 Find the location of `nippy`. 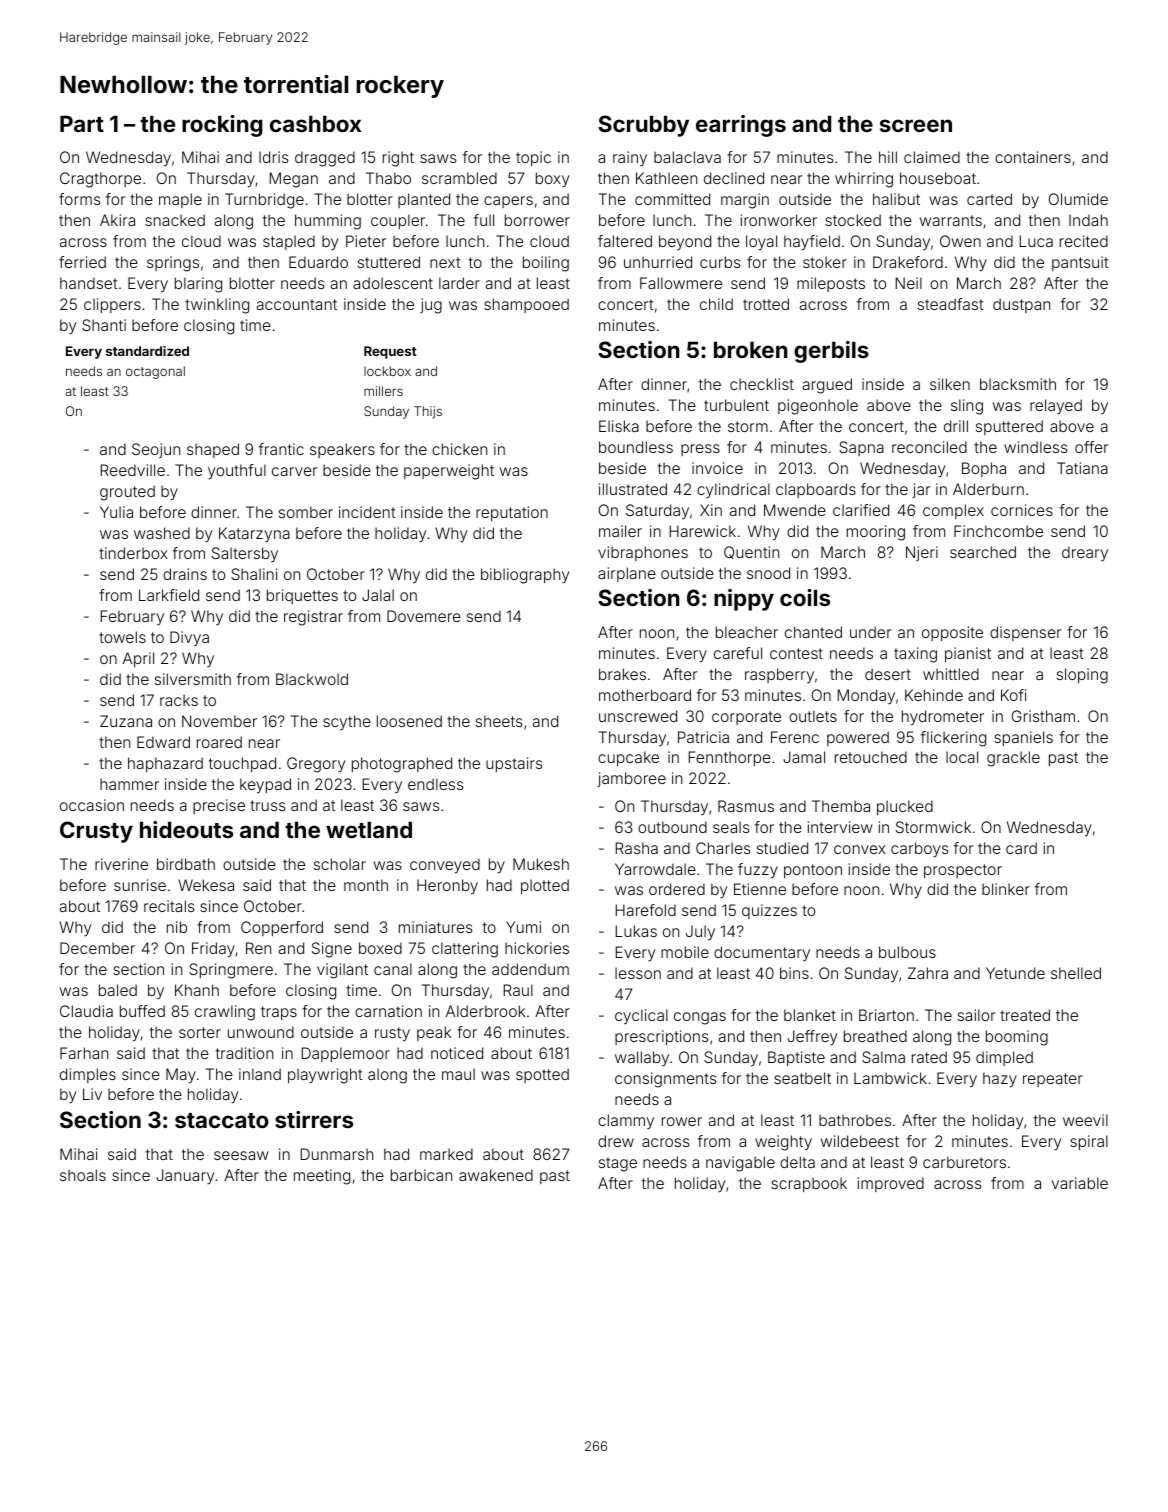

nippy is located at coordinates (744, 600).
